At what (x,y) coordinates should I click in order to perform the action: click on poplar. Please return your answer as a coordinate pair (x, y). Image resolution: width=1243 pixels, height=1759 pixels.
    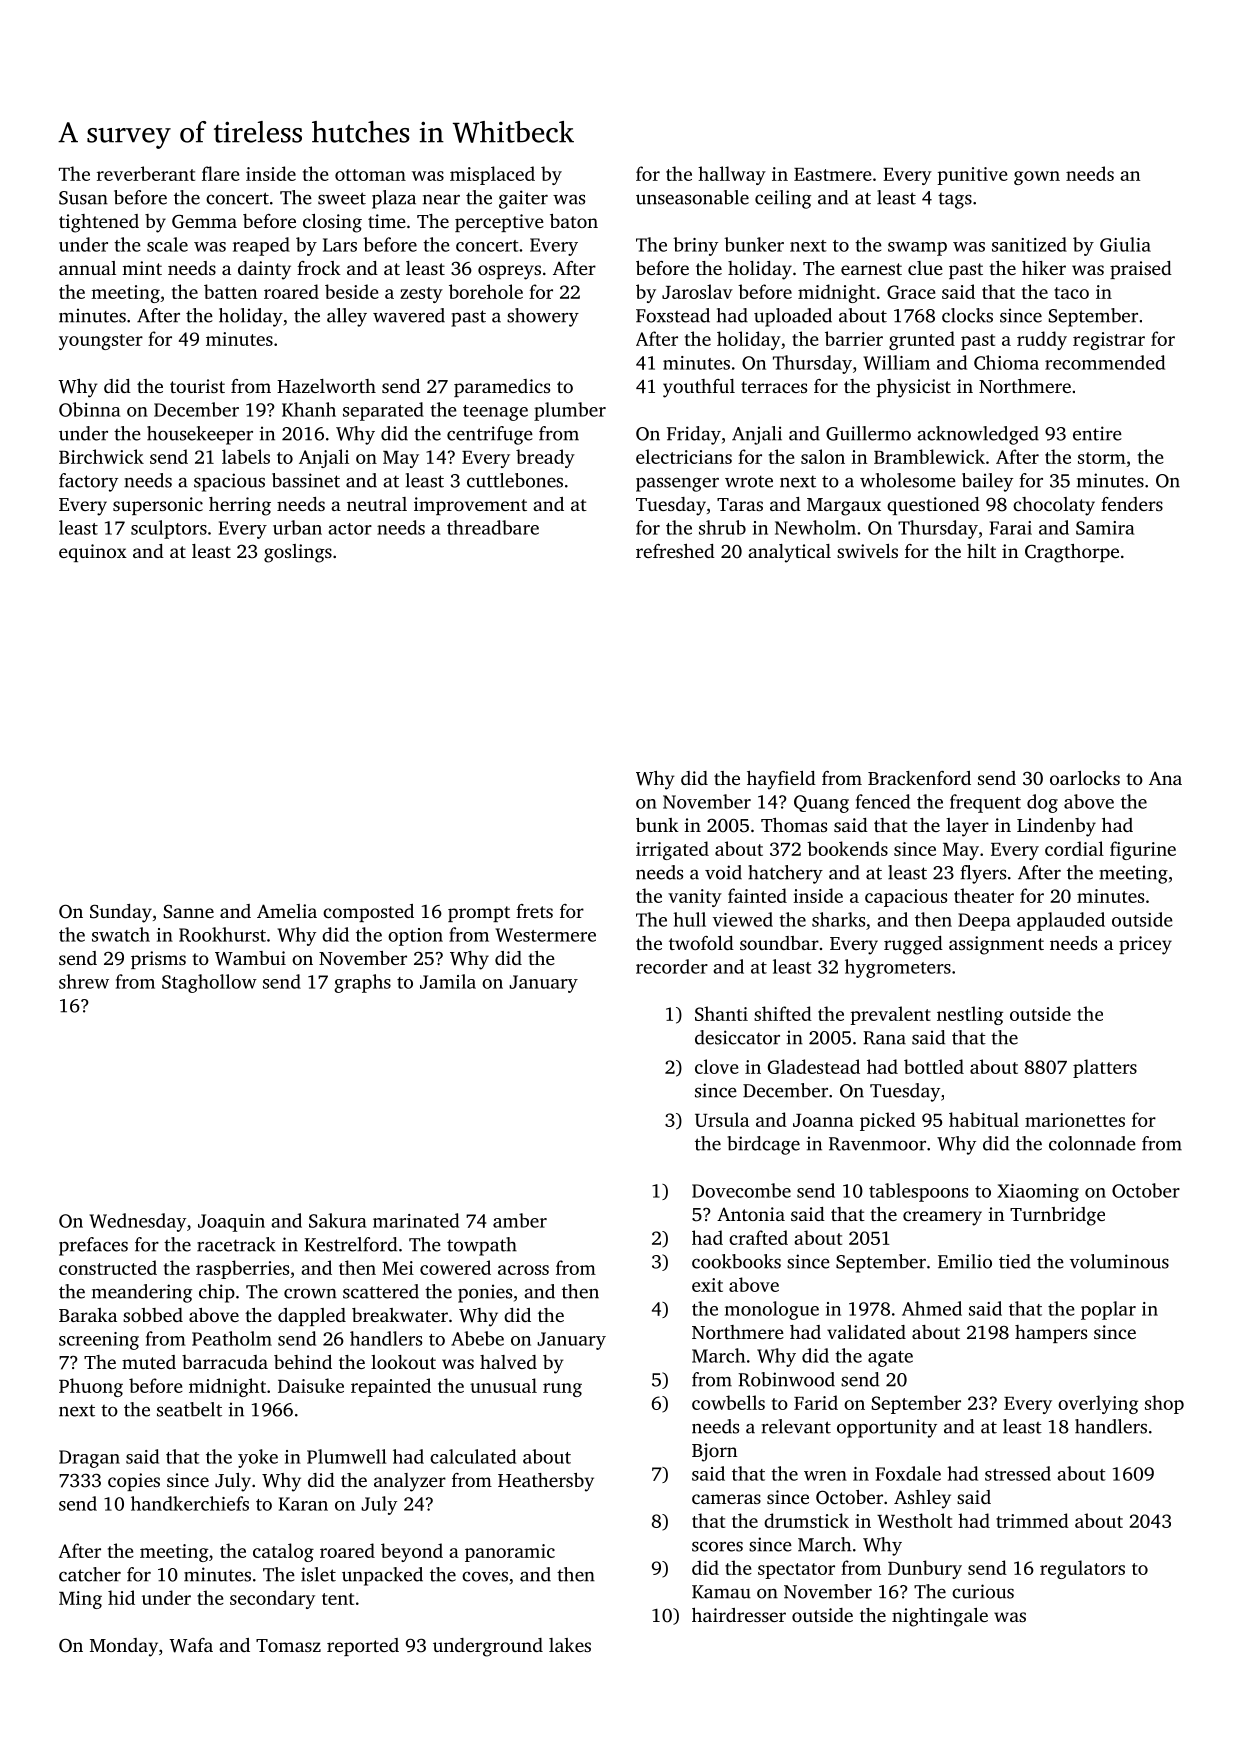
    Looking at the image, I should click on (1108, 1310).
